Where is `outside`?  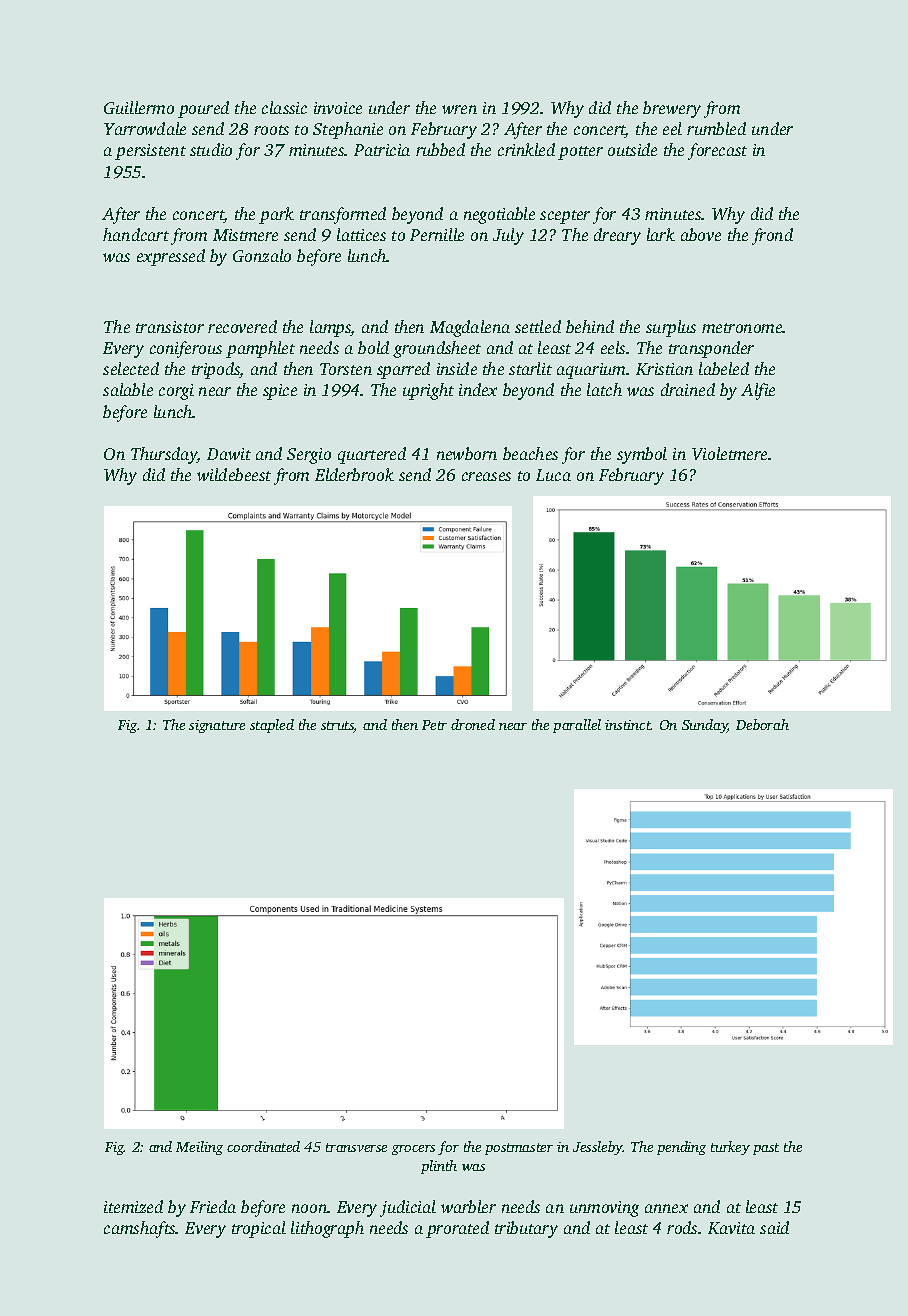 outside is located at coordinates (632, 149).
